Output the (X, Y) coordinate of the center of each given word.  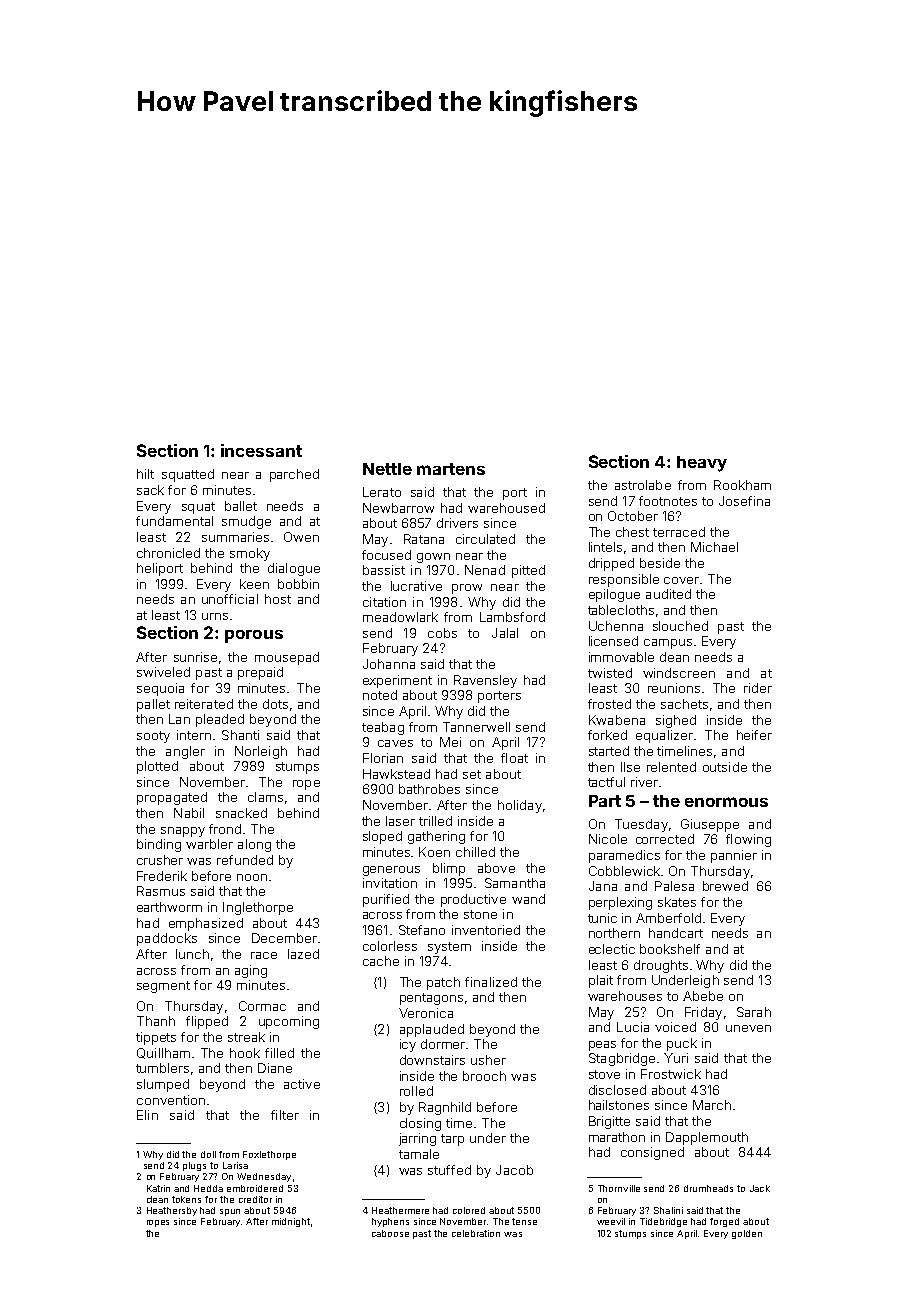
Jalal (505, 633)
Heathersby (172, 1211)
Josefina (744, 501)
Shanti (240, 735)
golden (747, 1234)
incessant (261, 450)
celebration (476, 1233)
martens (451, 469)
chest (632, 532)
